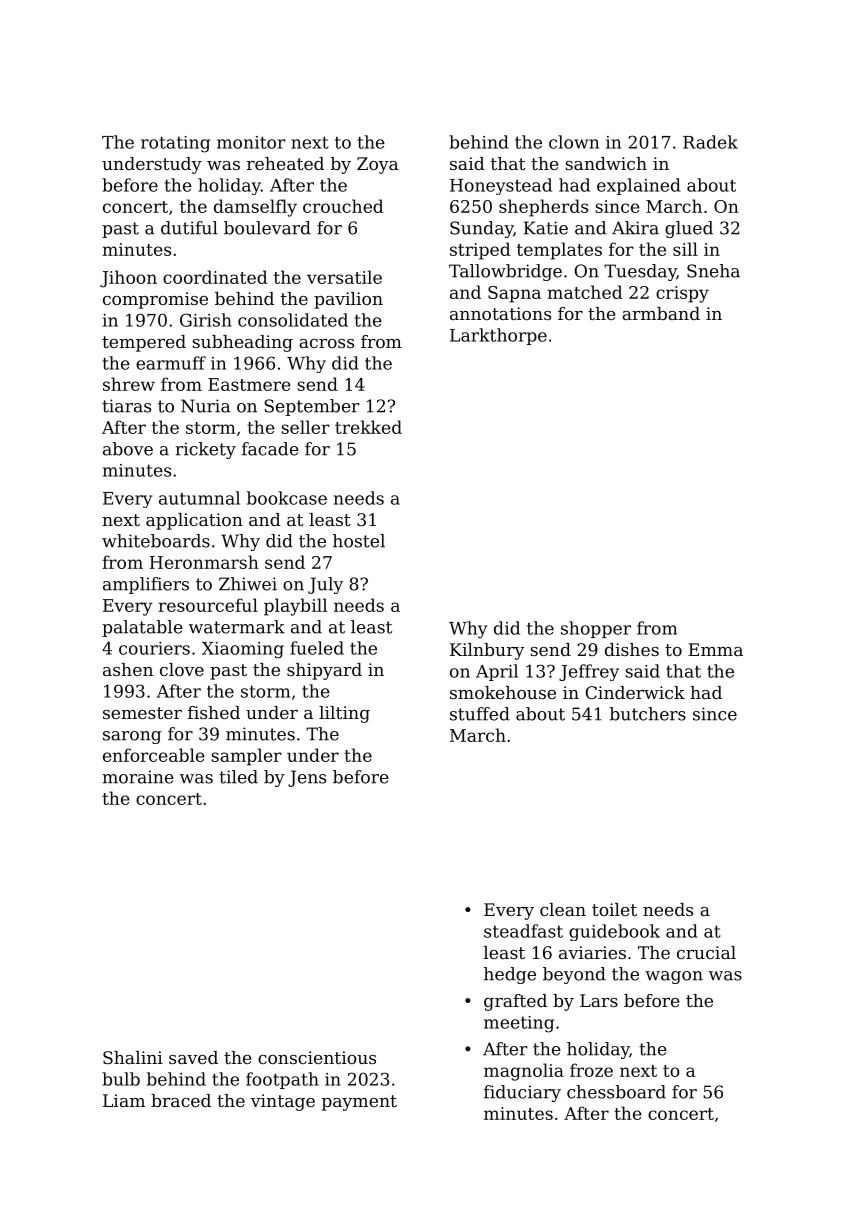 The image size is (853, 1211). What do you see at coordinates (317, 1057) in the image?
I see `conscientious` at bounding box center [317, 1057].
